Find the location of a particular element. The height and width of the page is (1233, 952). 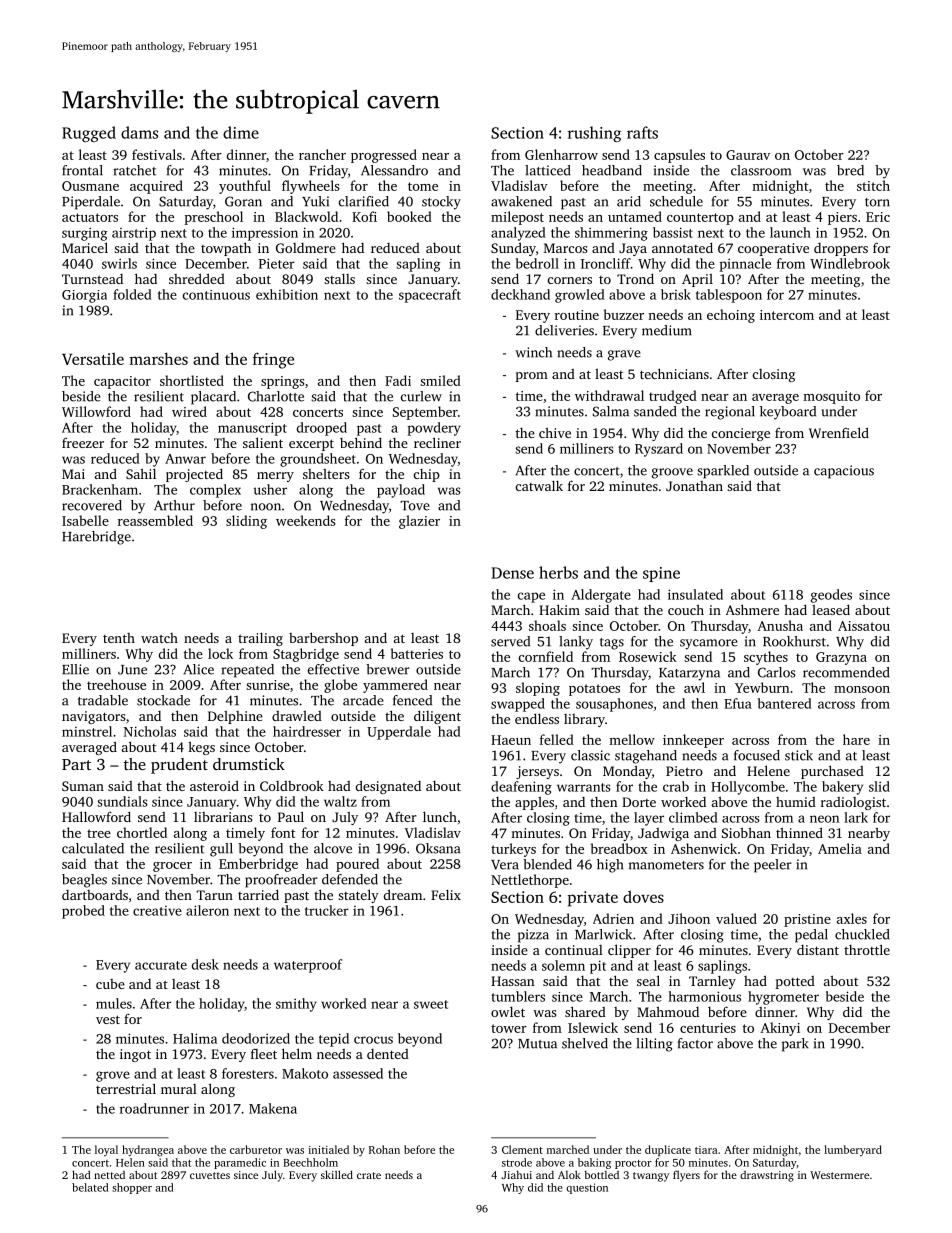

Sunday is located at coordinates (513, 249).
